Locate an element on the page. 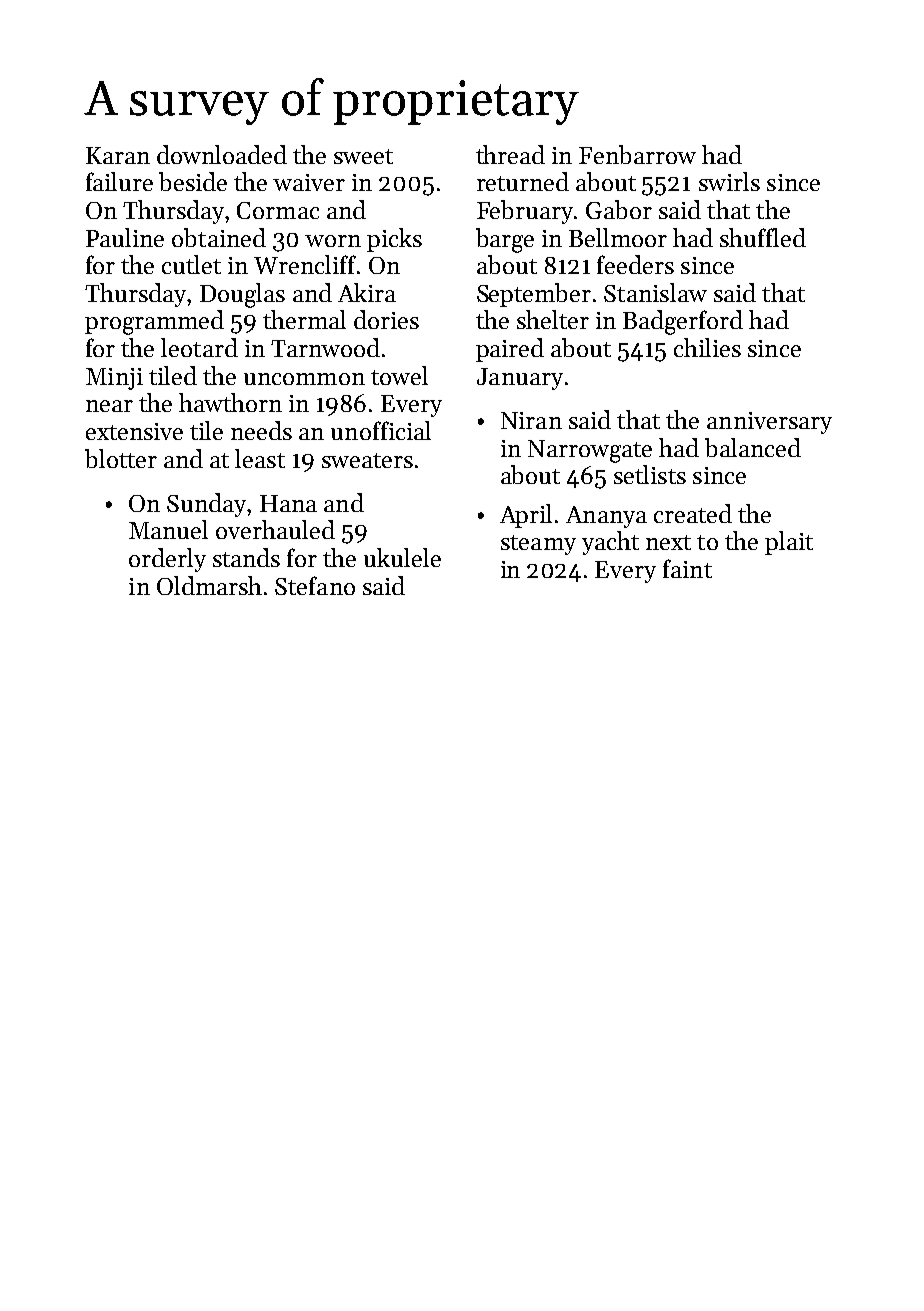 The image size is (924, 1311). Oldmarsh is located at coordinates (209, 585).
